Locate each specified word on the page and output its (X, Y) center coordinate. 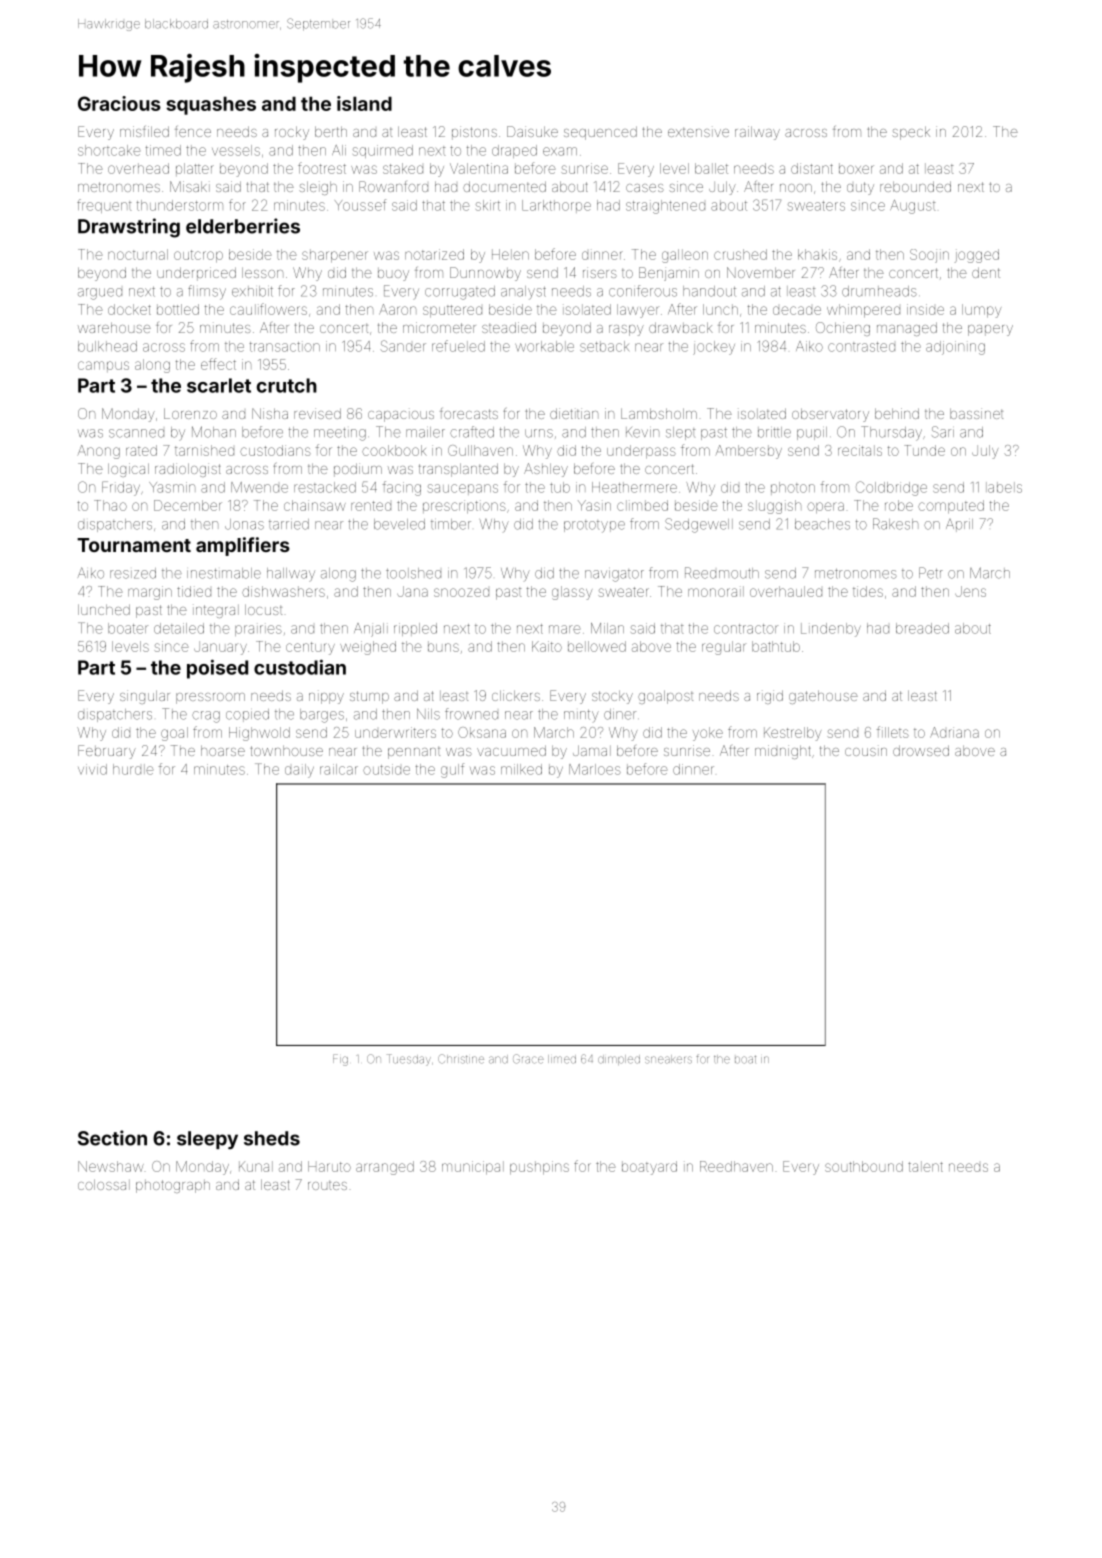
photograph (173, 1186)
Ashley (546, 470)
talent (925, 1166)
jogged (977, 256)
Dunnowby (485, 274)
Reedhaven (736, 1166)
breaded (922, 628)
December (188, 505)
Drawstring (129, 228)
